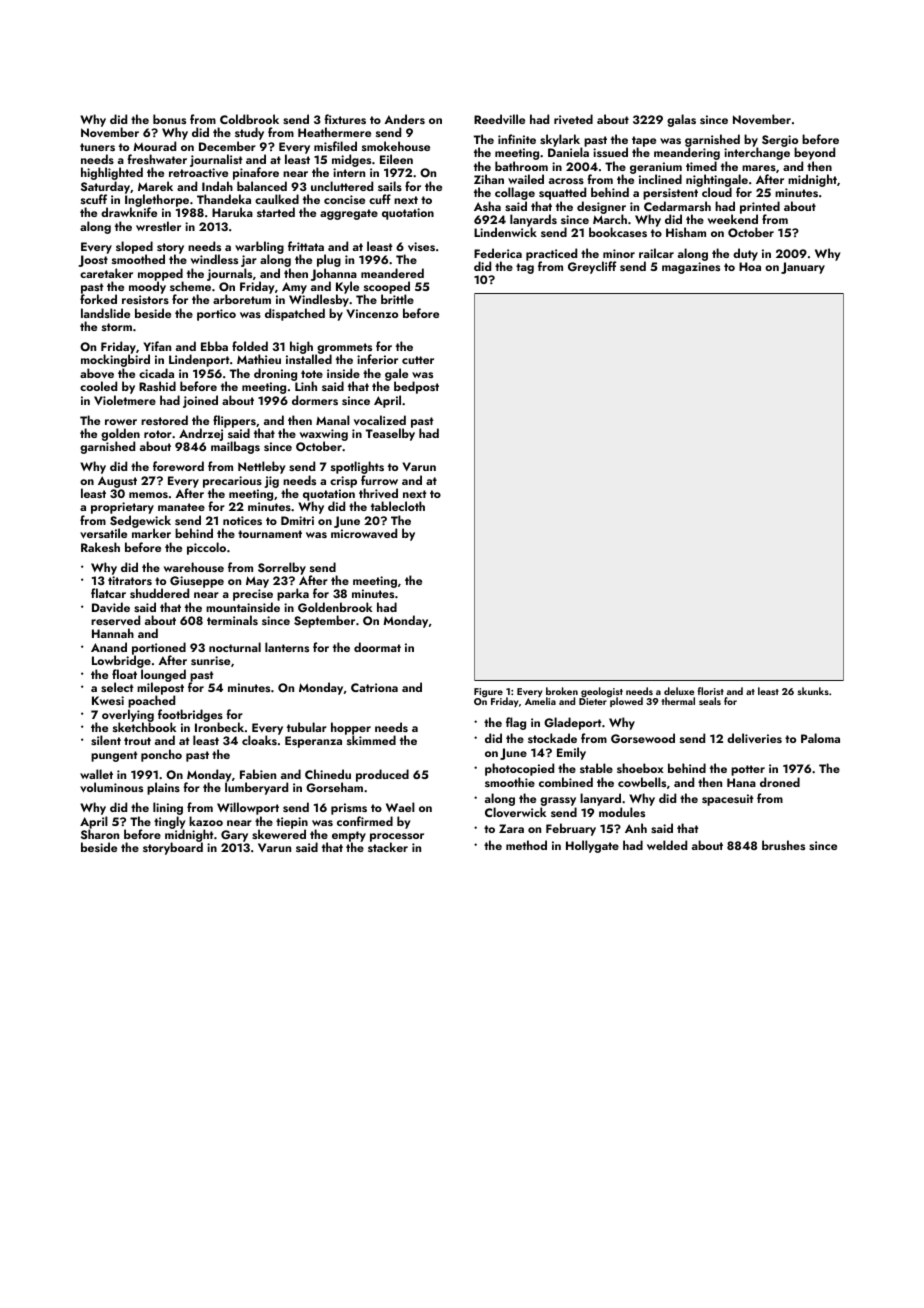 This screenshot has height=1308, width=924. Describe the element at coordinates (813, 691) in the screenshot. I see `skunks` at that location.
